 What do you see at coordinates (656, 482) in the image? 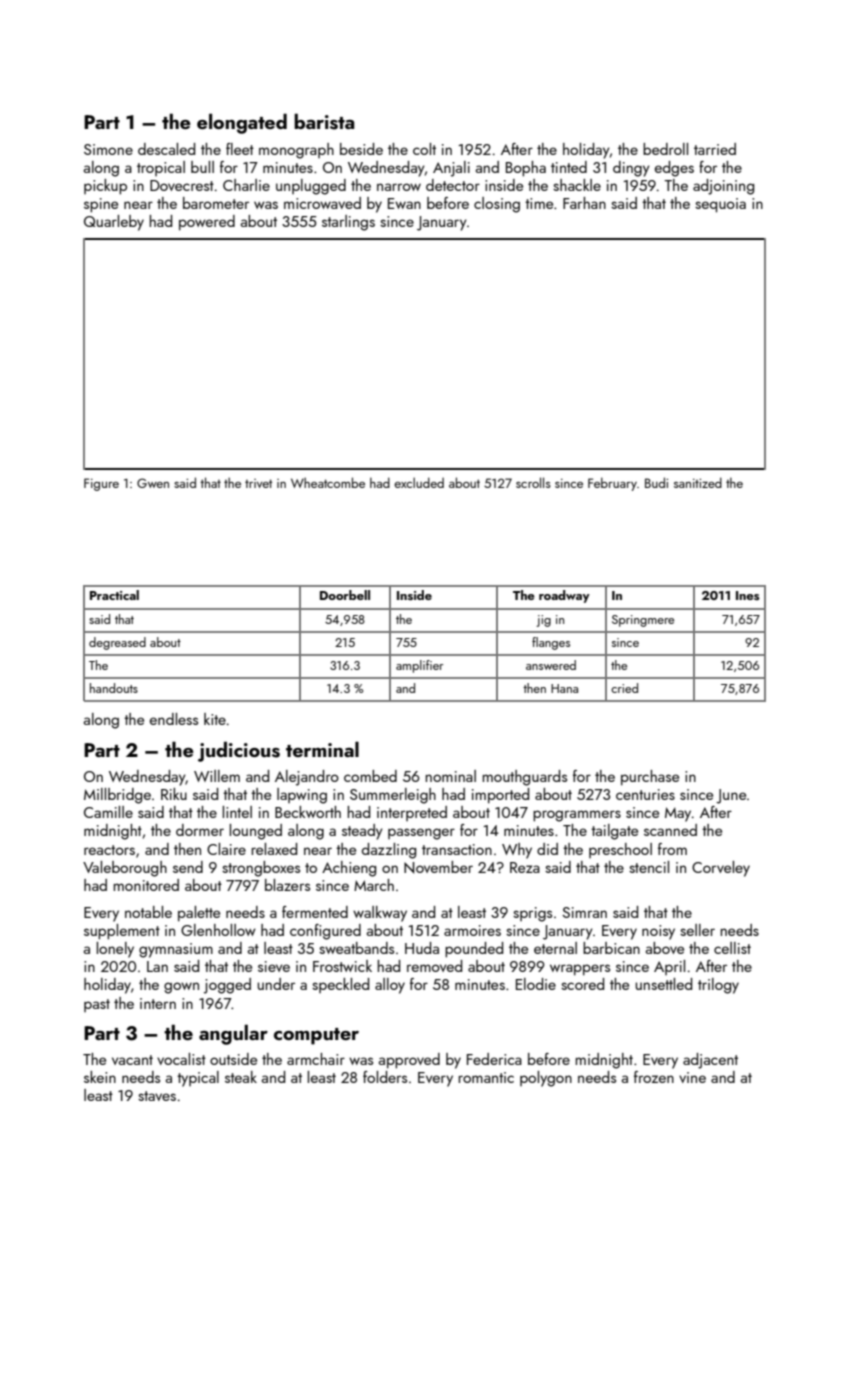
I see `Budi` at bounding box center [656, 482].
